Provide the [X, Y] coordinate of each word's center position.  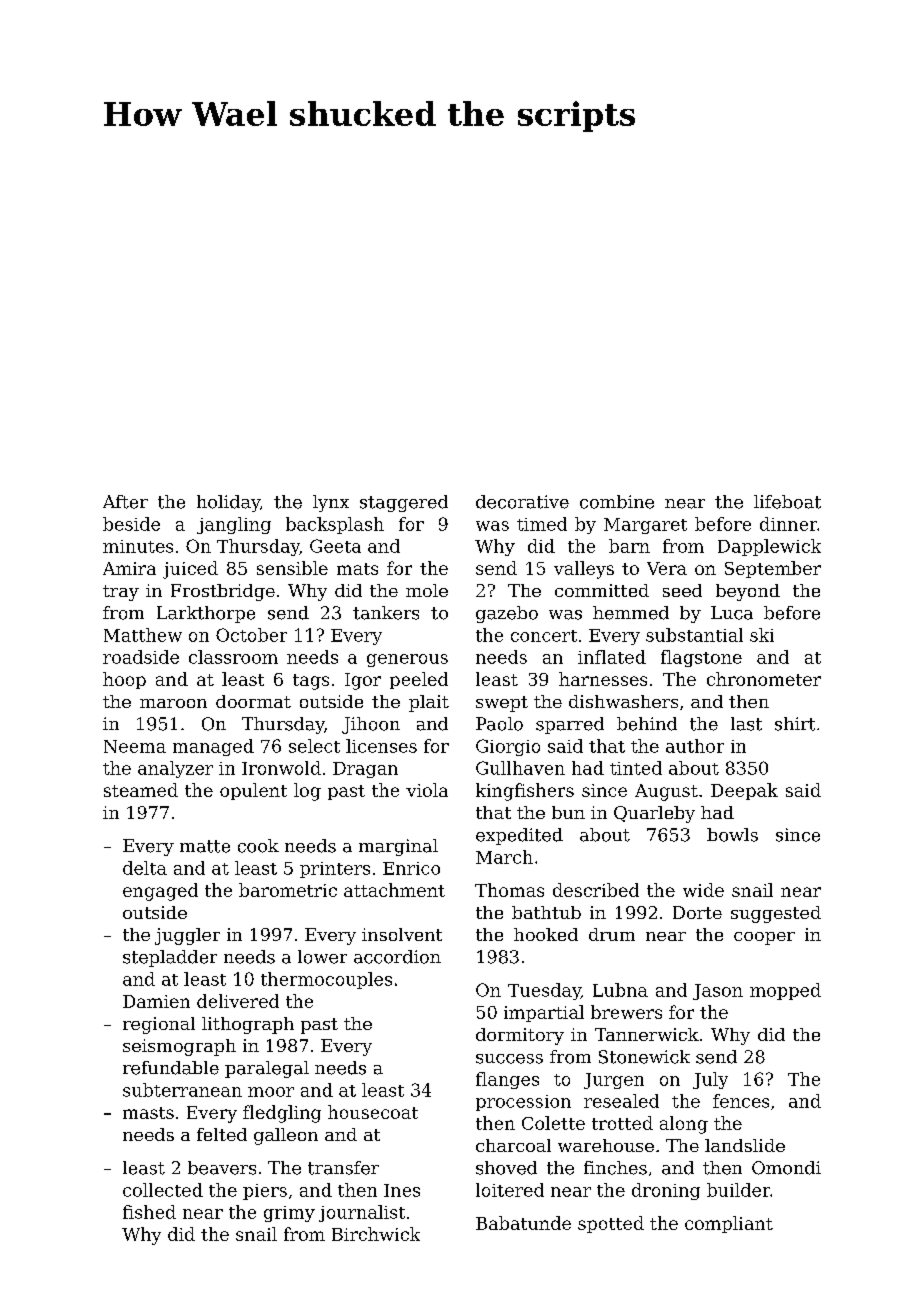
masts [148, 1113]
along [684, 1125]
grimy [289, 1214]
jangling [234, 525]
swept [502, 704]
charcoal [513, 1145]
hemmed [631, 613]
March [504, 857]
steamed [141, 790]
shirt [795, 724]
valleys [584, 570]
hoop [124, 680]
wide [703, 890]
